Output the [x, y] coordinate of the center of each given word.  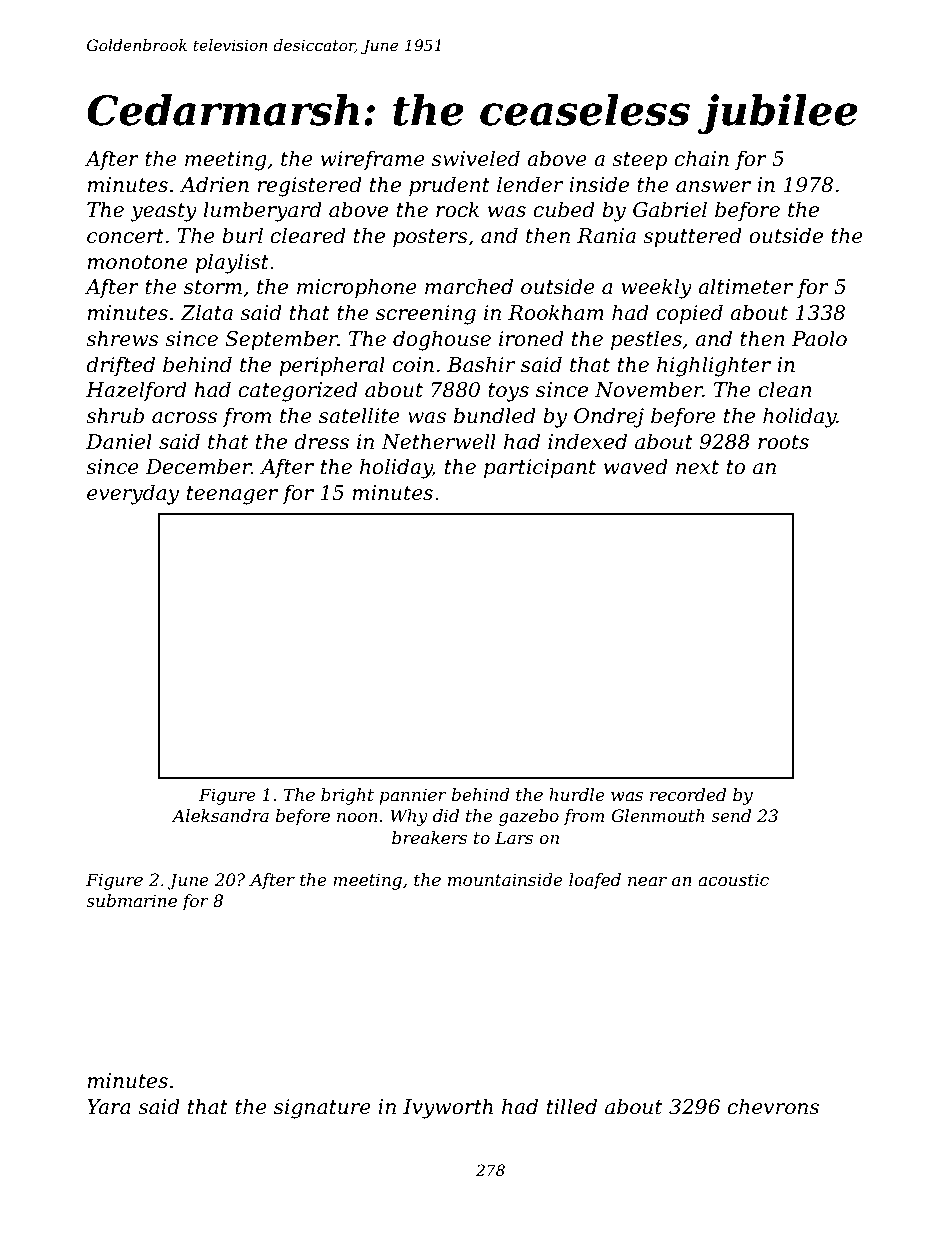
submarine [131, 900]
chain [702, 158]
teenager [232, 495]
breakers [429, 837]
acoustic [733, 879]
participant [540, 468]
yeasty [163, 212]
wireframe [373, 160]
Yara [109, 1107]
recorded [688, 794]
